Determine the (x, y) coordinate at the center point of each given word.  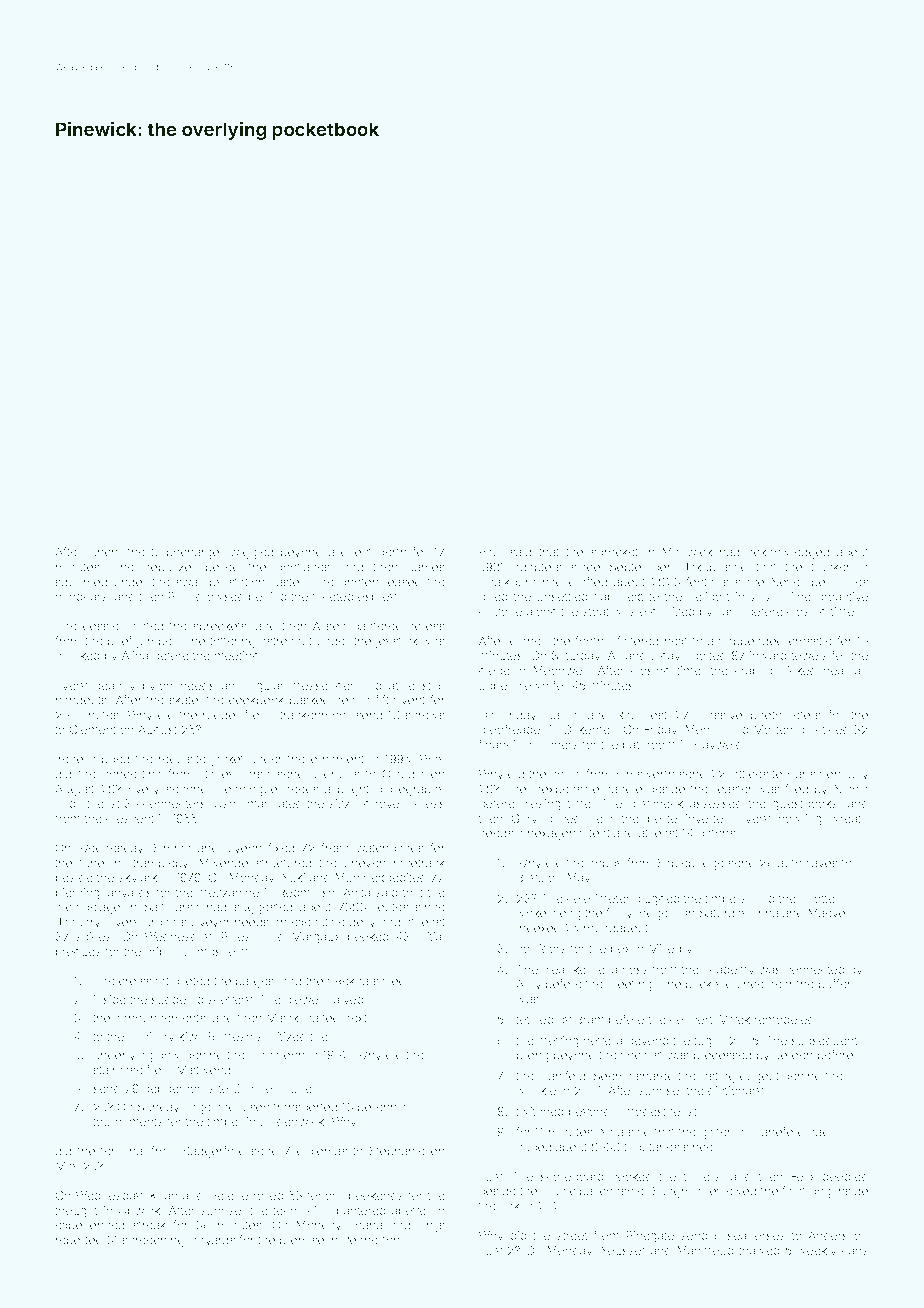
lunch (102, 552)
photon (359, 583)
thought (76, 1212)
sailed (389, 981)
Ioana (367, 1225)
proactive (842, 598)
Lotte (821, 898)
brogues (78, 953)
